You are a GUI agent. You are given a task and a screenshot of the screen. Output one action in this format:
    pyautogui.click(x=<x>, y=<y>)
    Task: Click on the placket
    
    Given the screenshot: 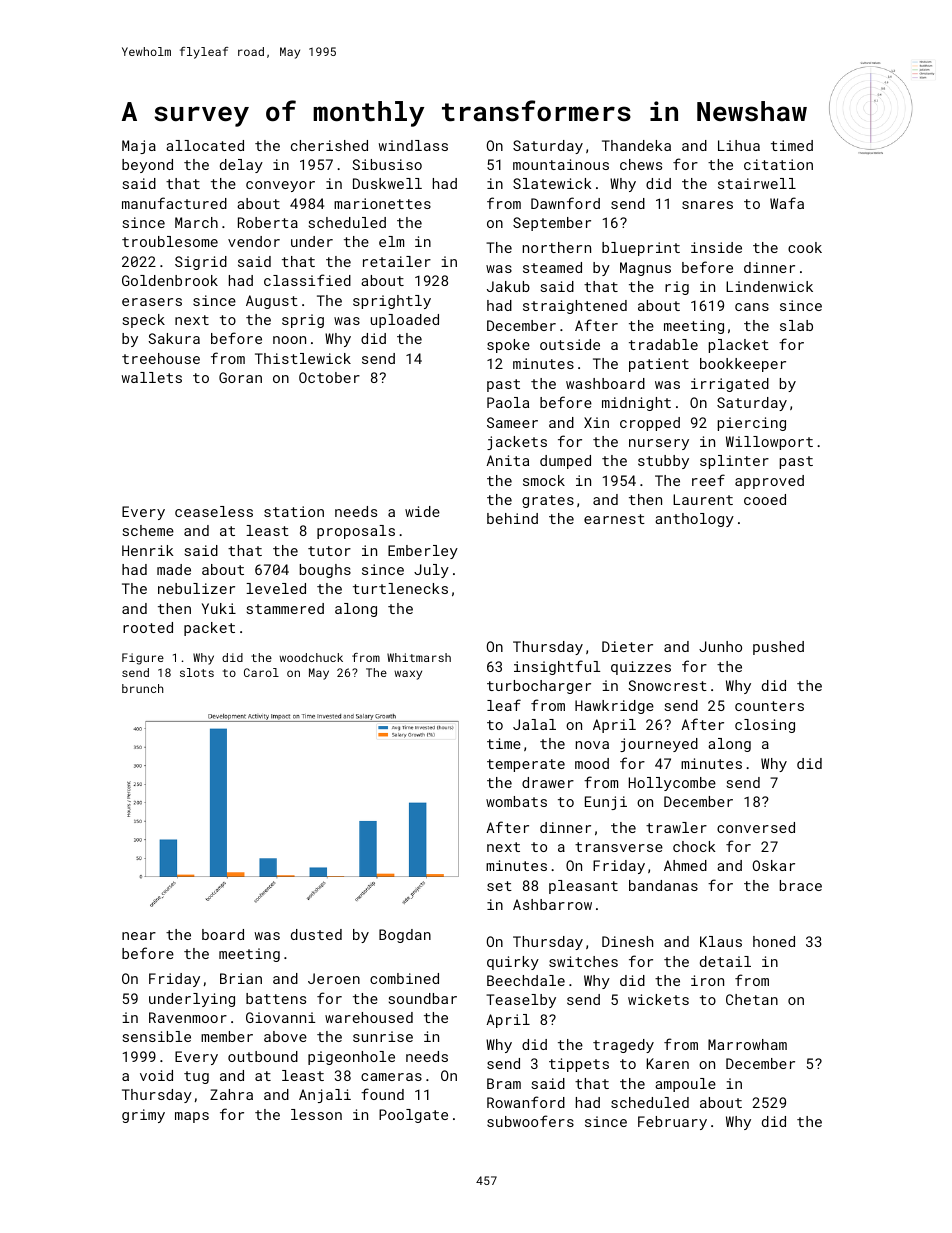 What is the action you would take?
    pyautogui.click(x=739, y=346)
